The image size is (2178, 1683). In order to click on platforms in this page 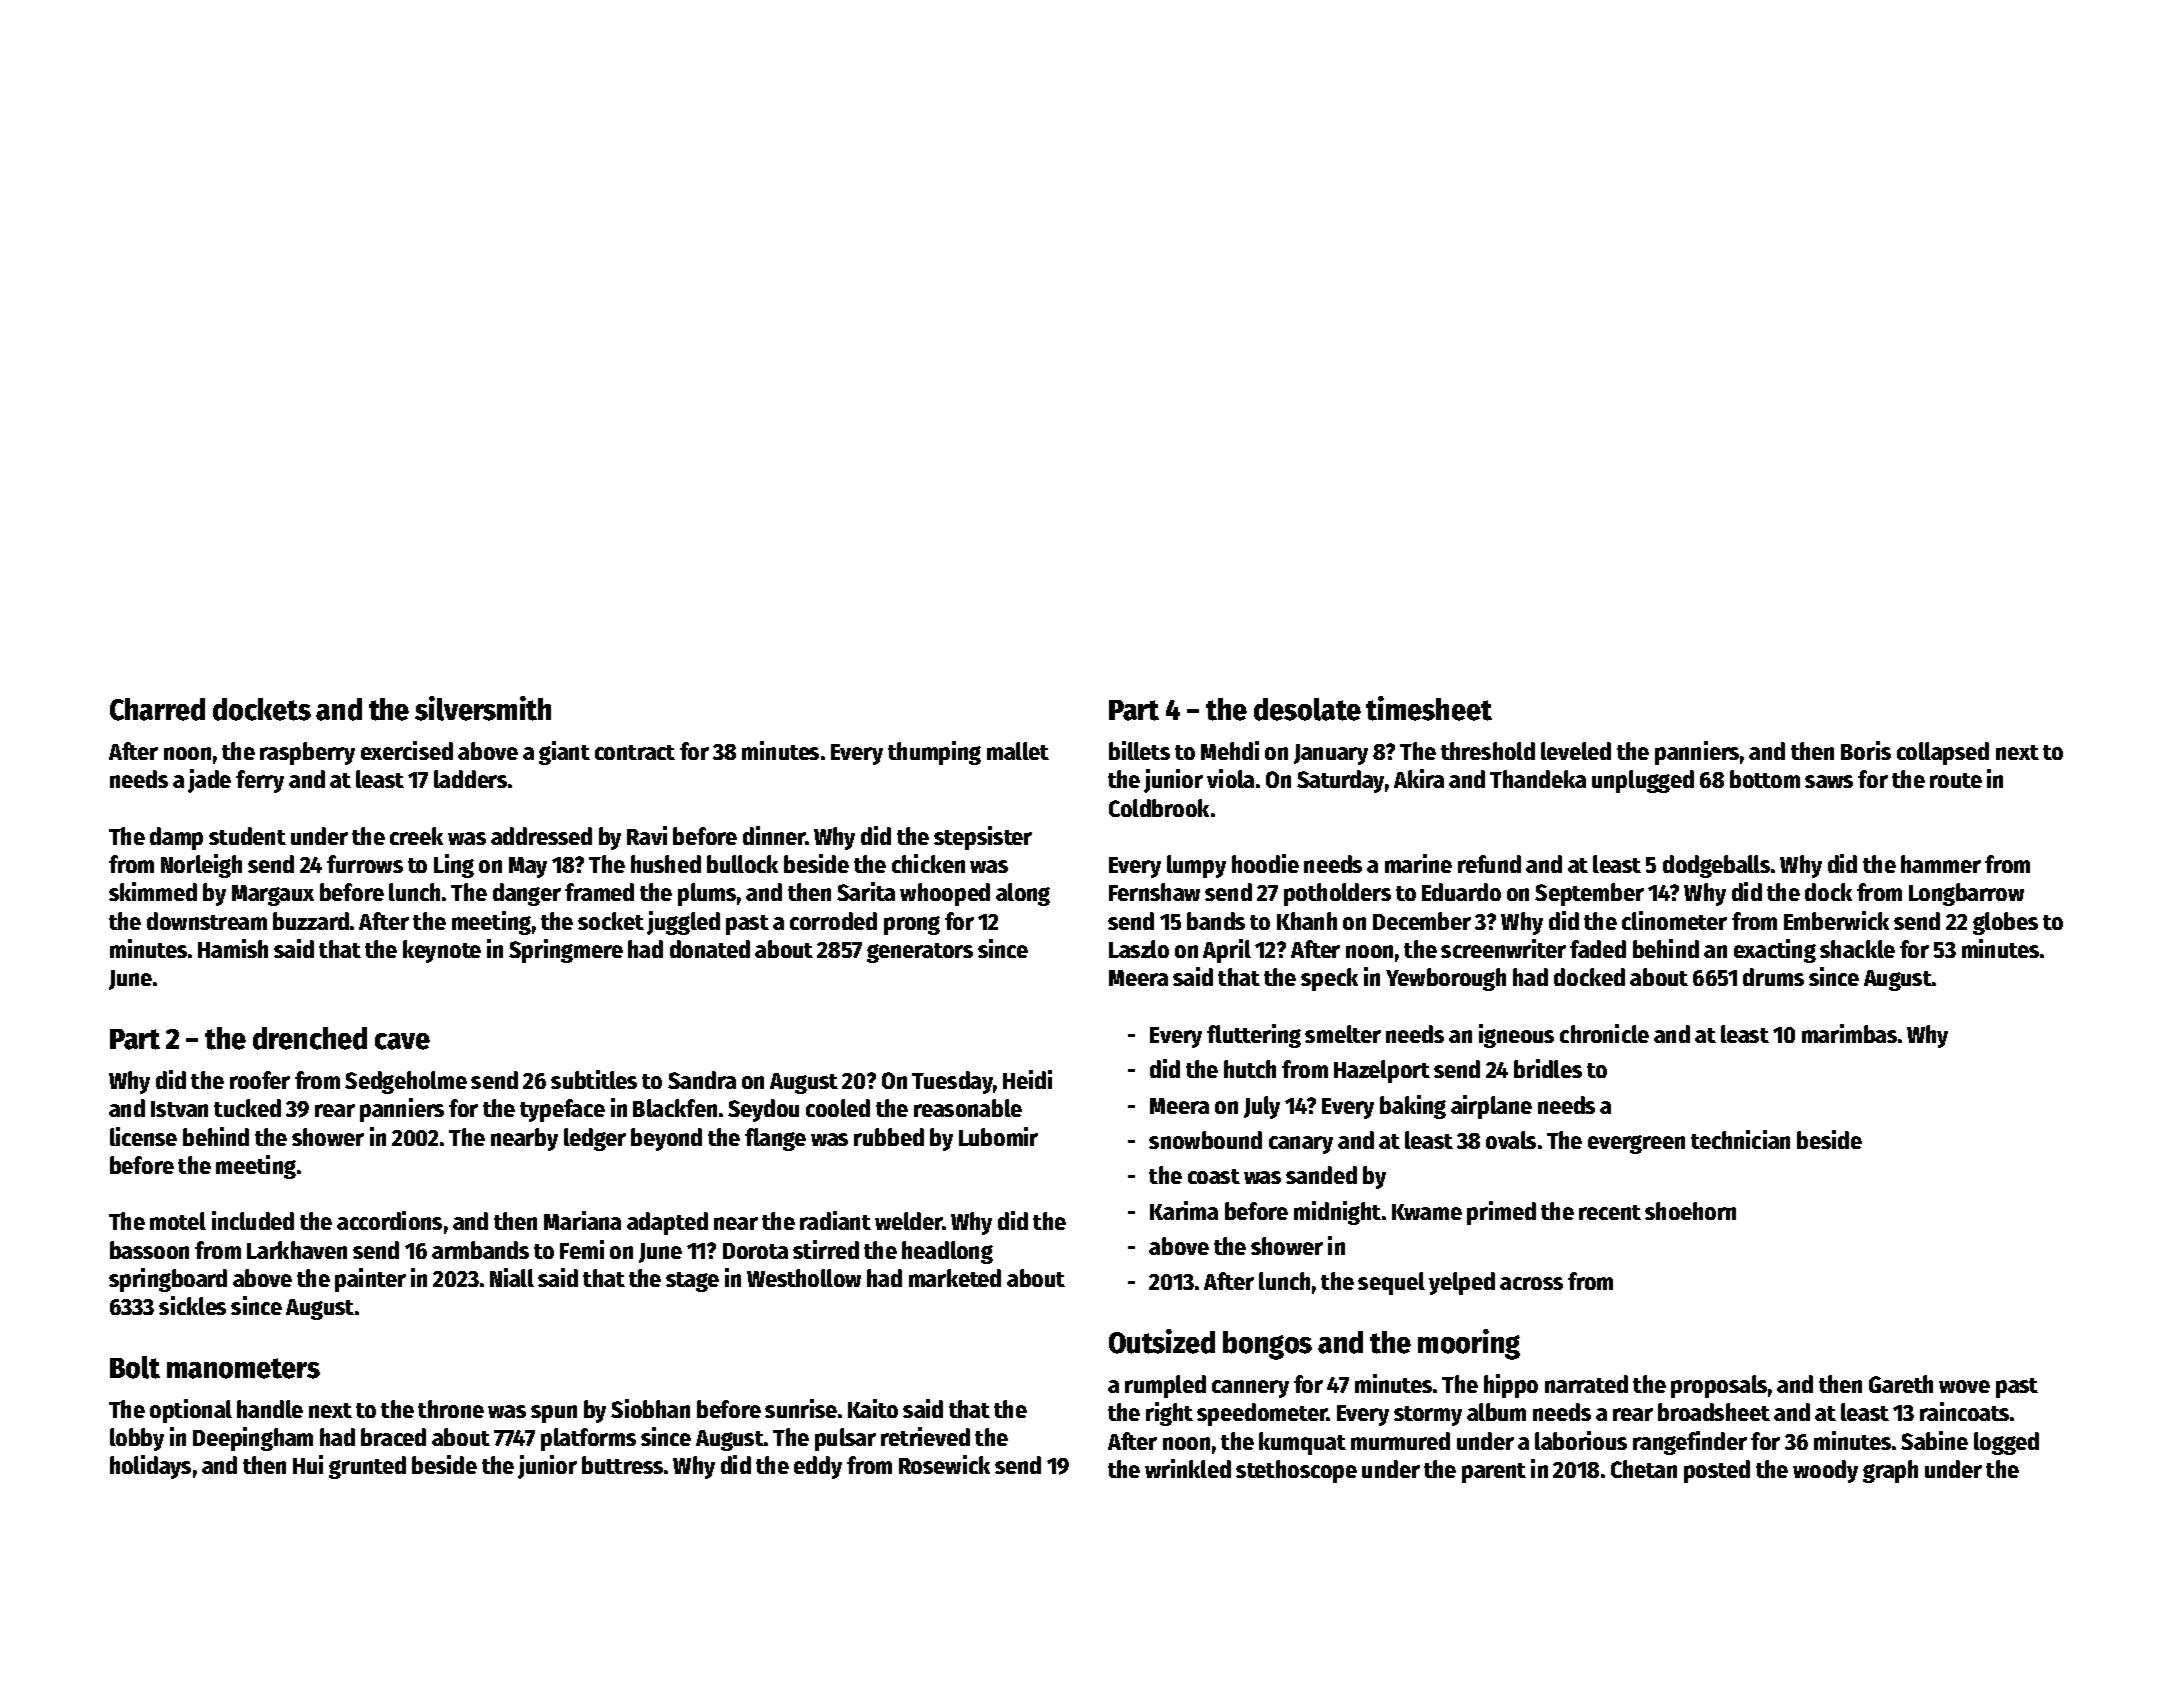, I will do `click(588, 1439)`.
